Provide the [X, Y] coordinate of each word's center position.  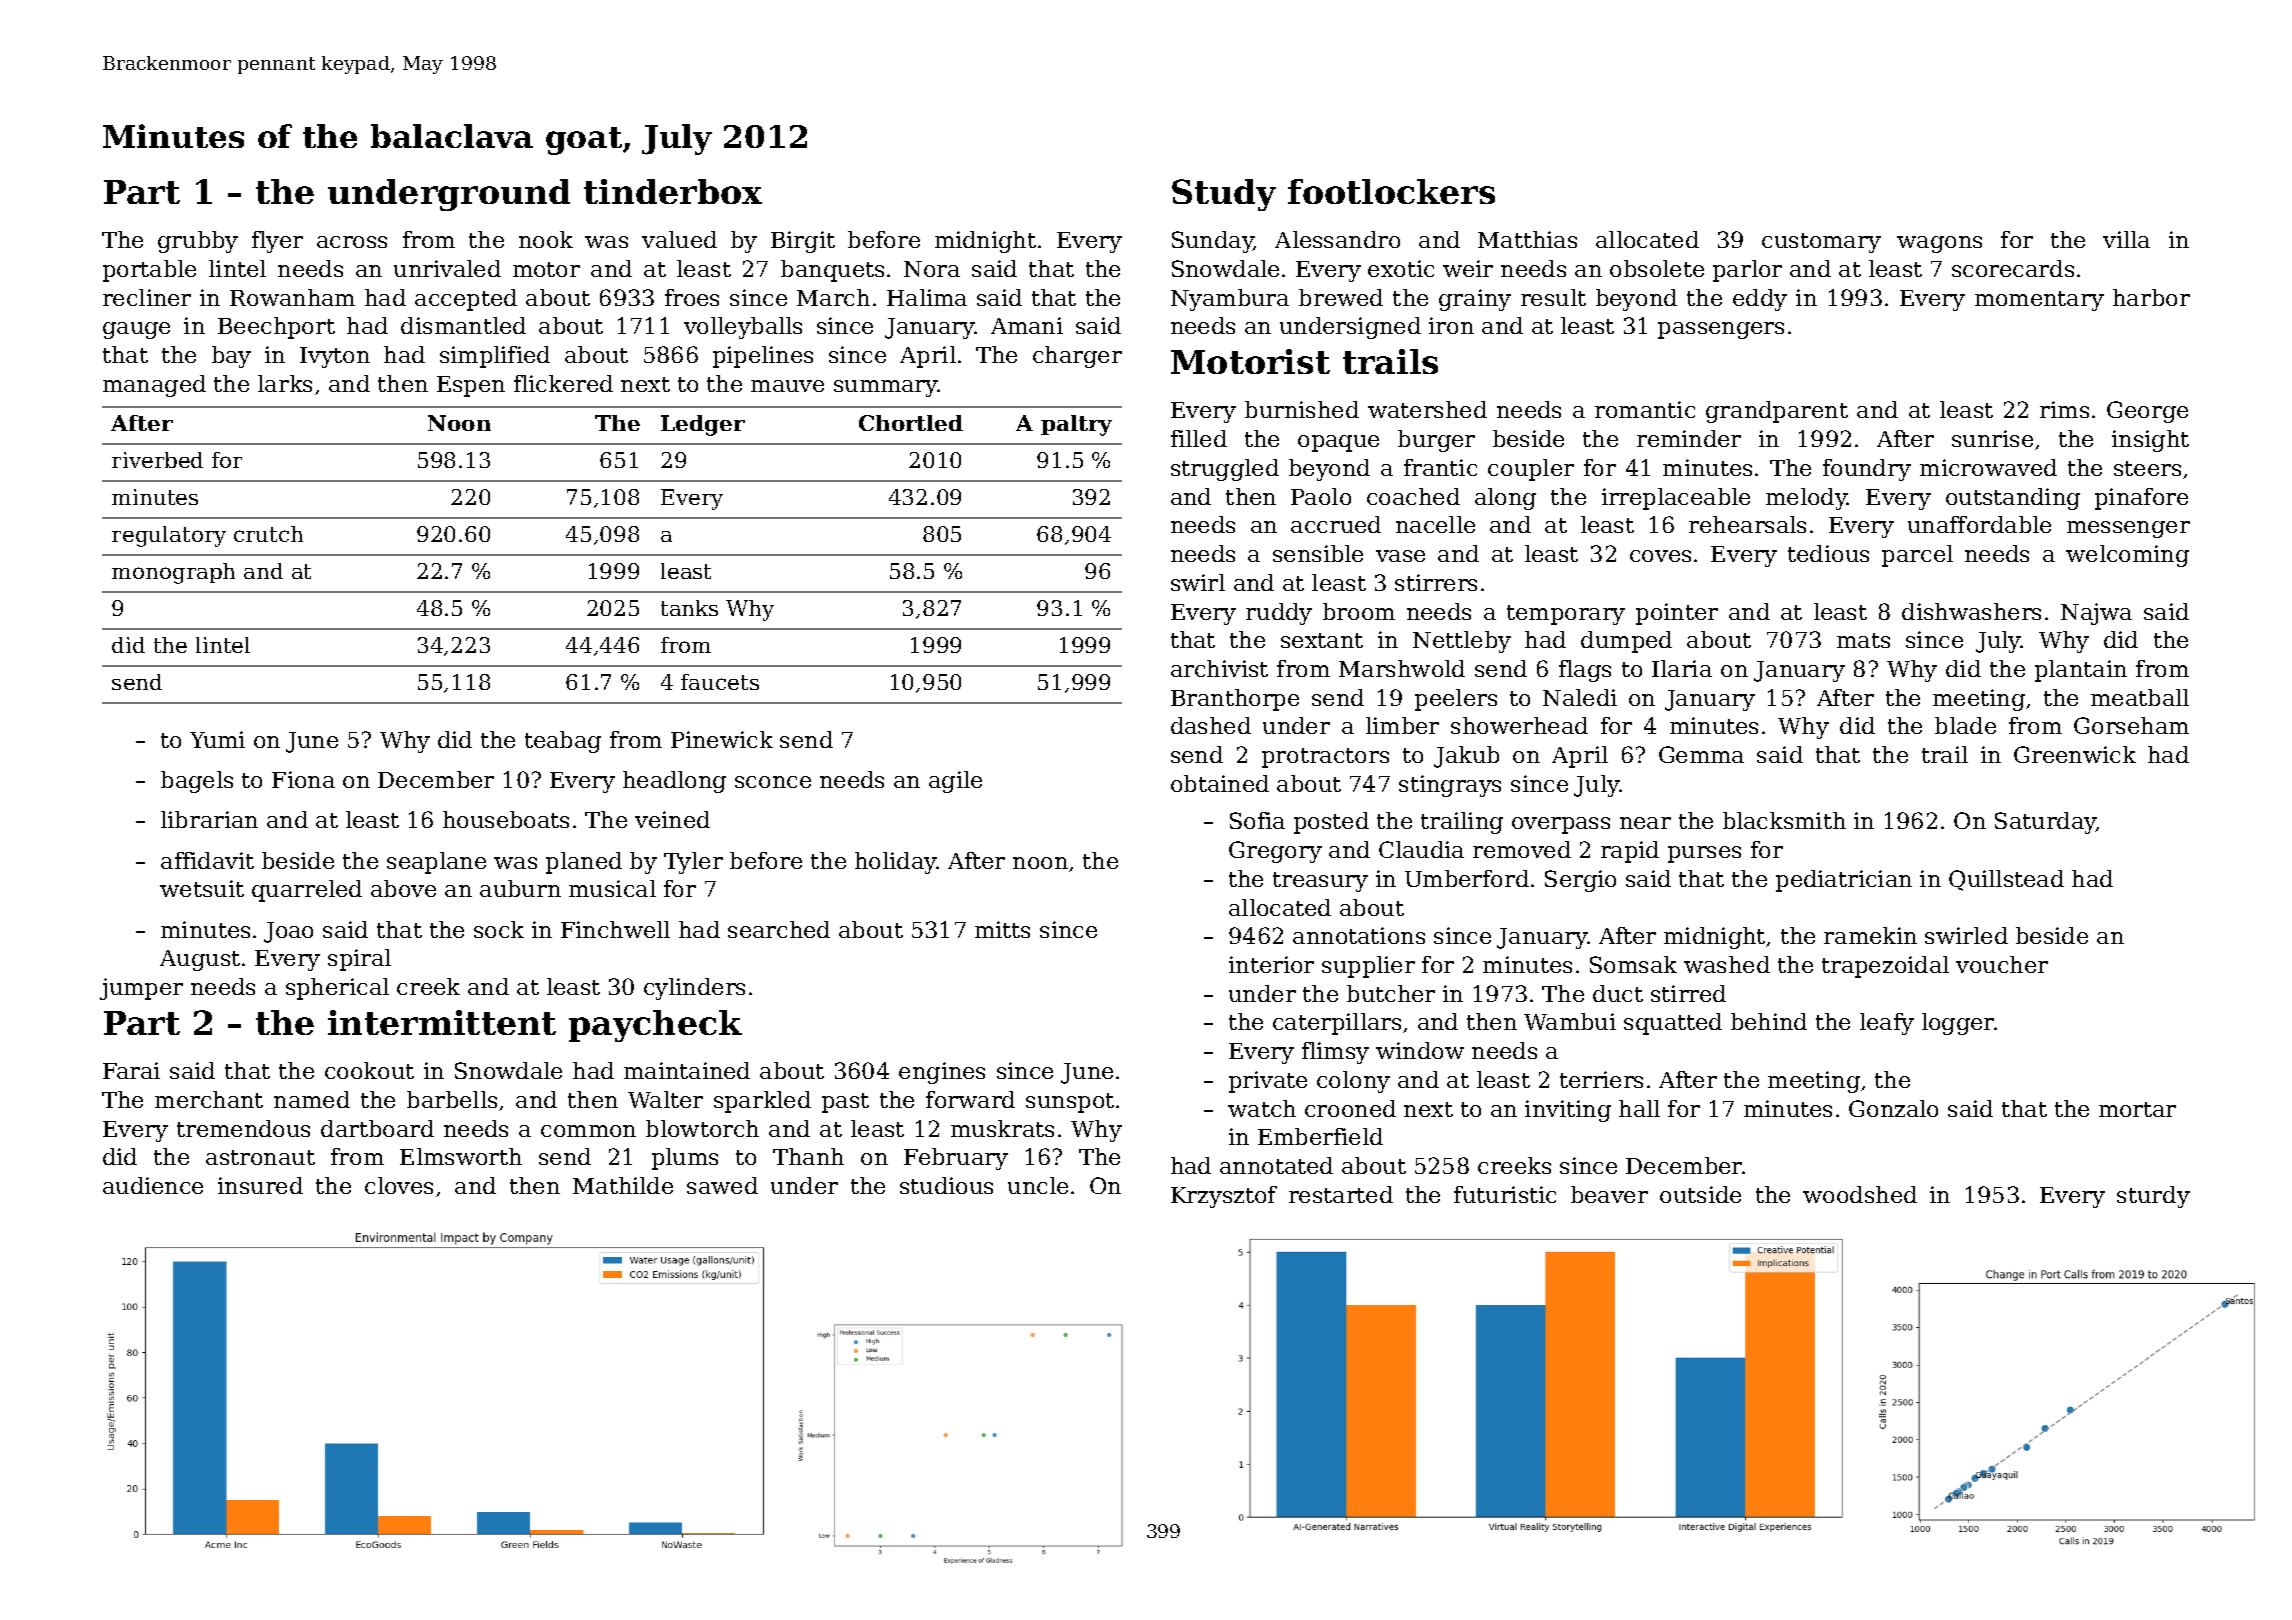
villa [2126, 239]
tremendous [243, 1128]
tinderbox [673, 191]
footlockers [1391, 191]
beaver [1609, 1194]
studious [946, 1185]
